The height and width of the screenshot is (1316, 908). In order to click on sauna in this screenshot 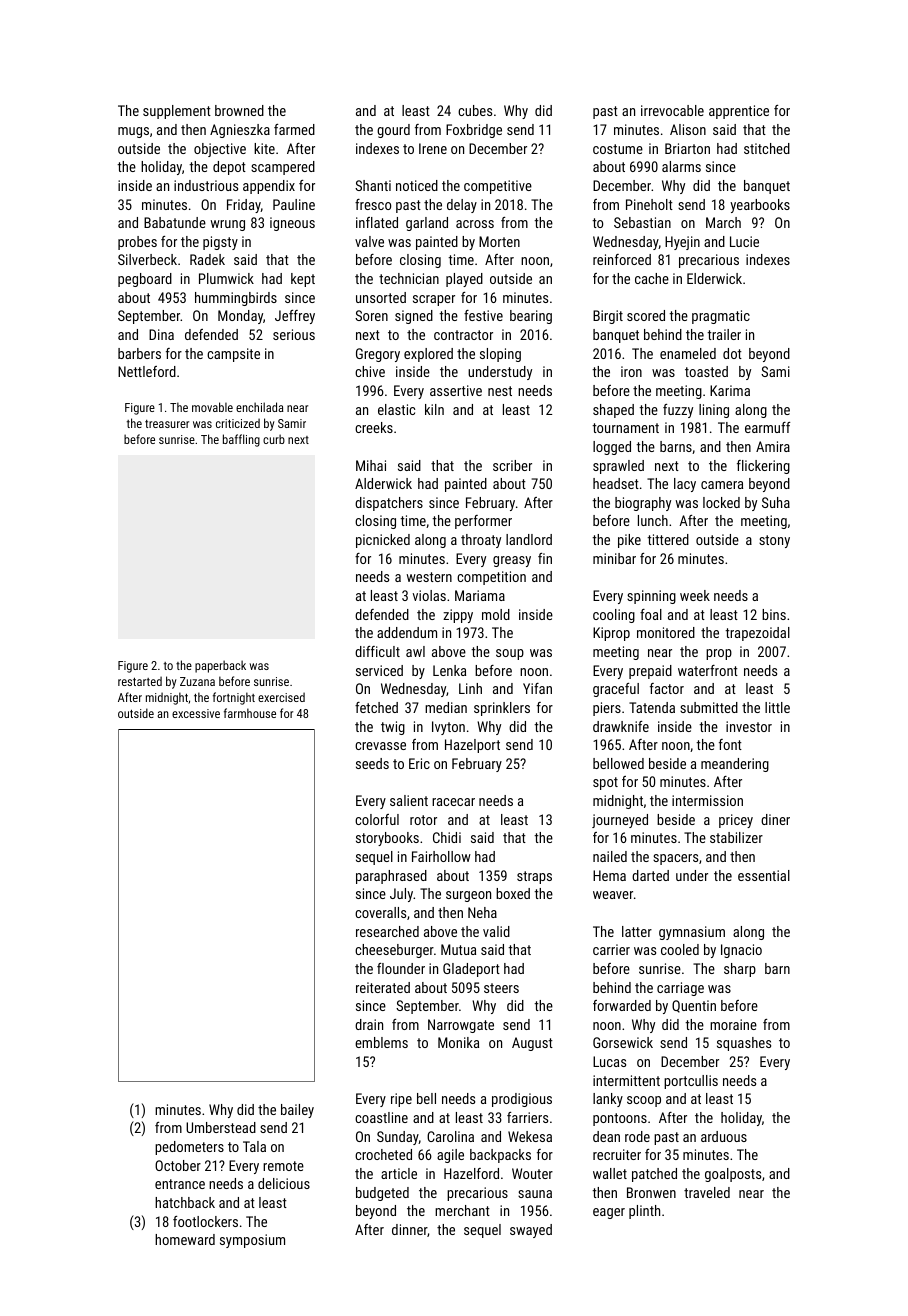, I will do `click(535, 1194)`.
